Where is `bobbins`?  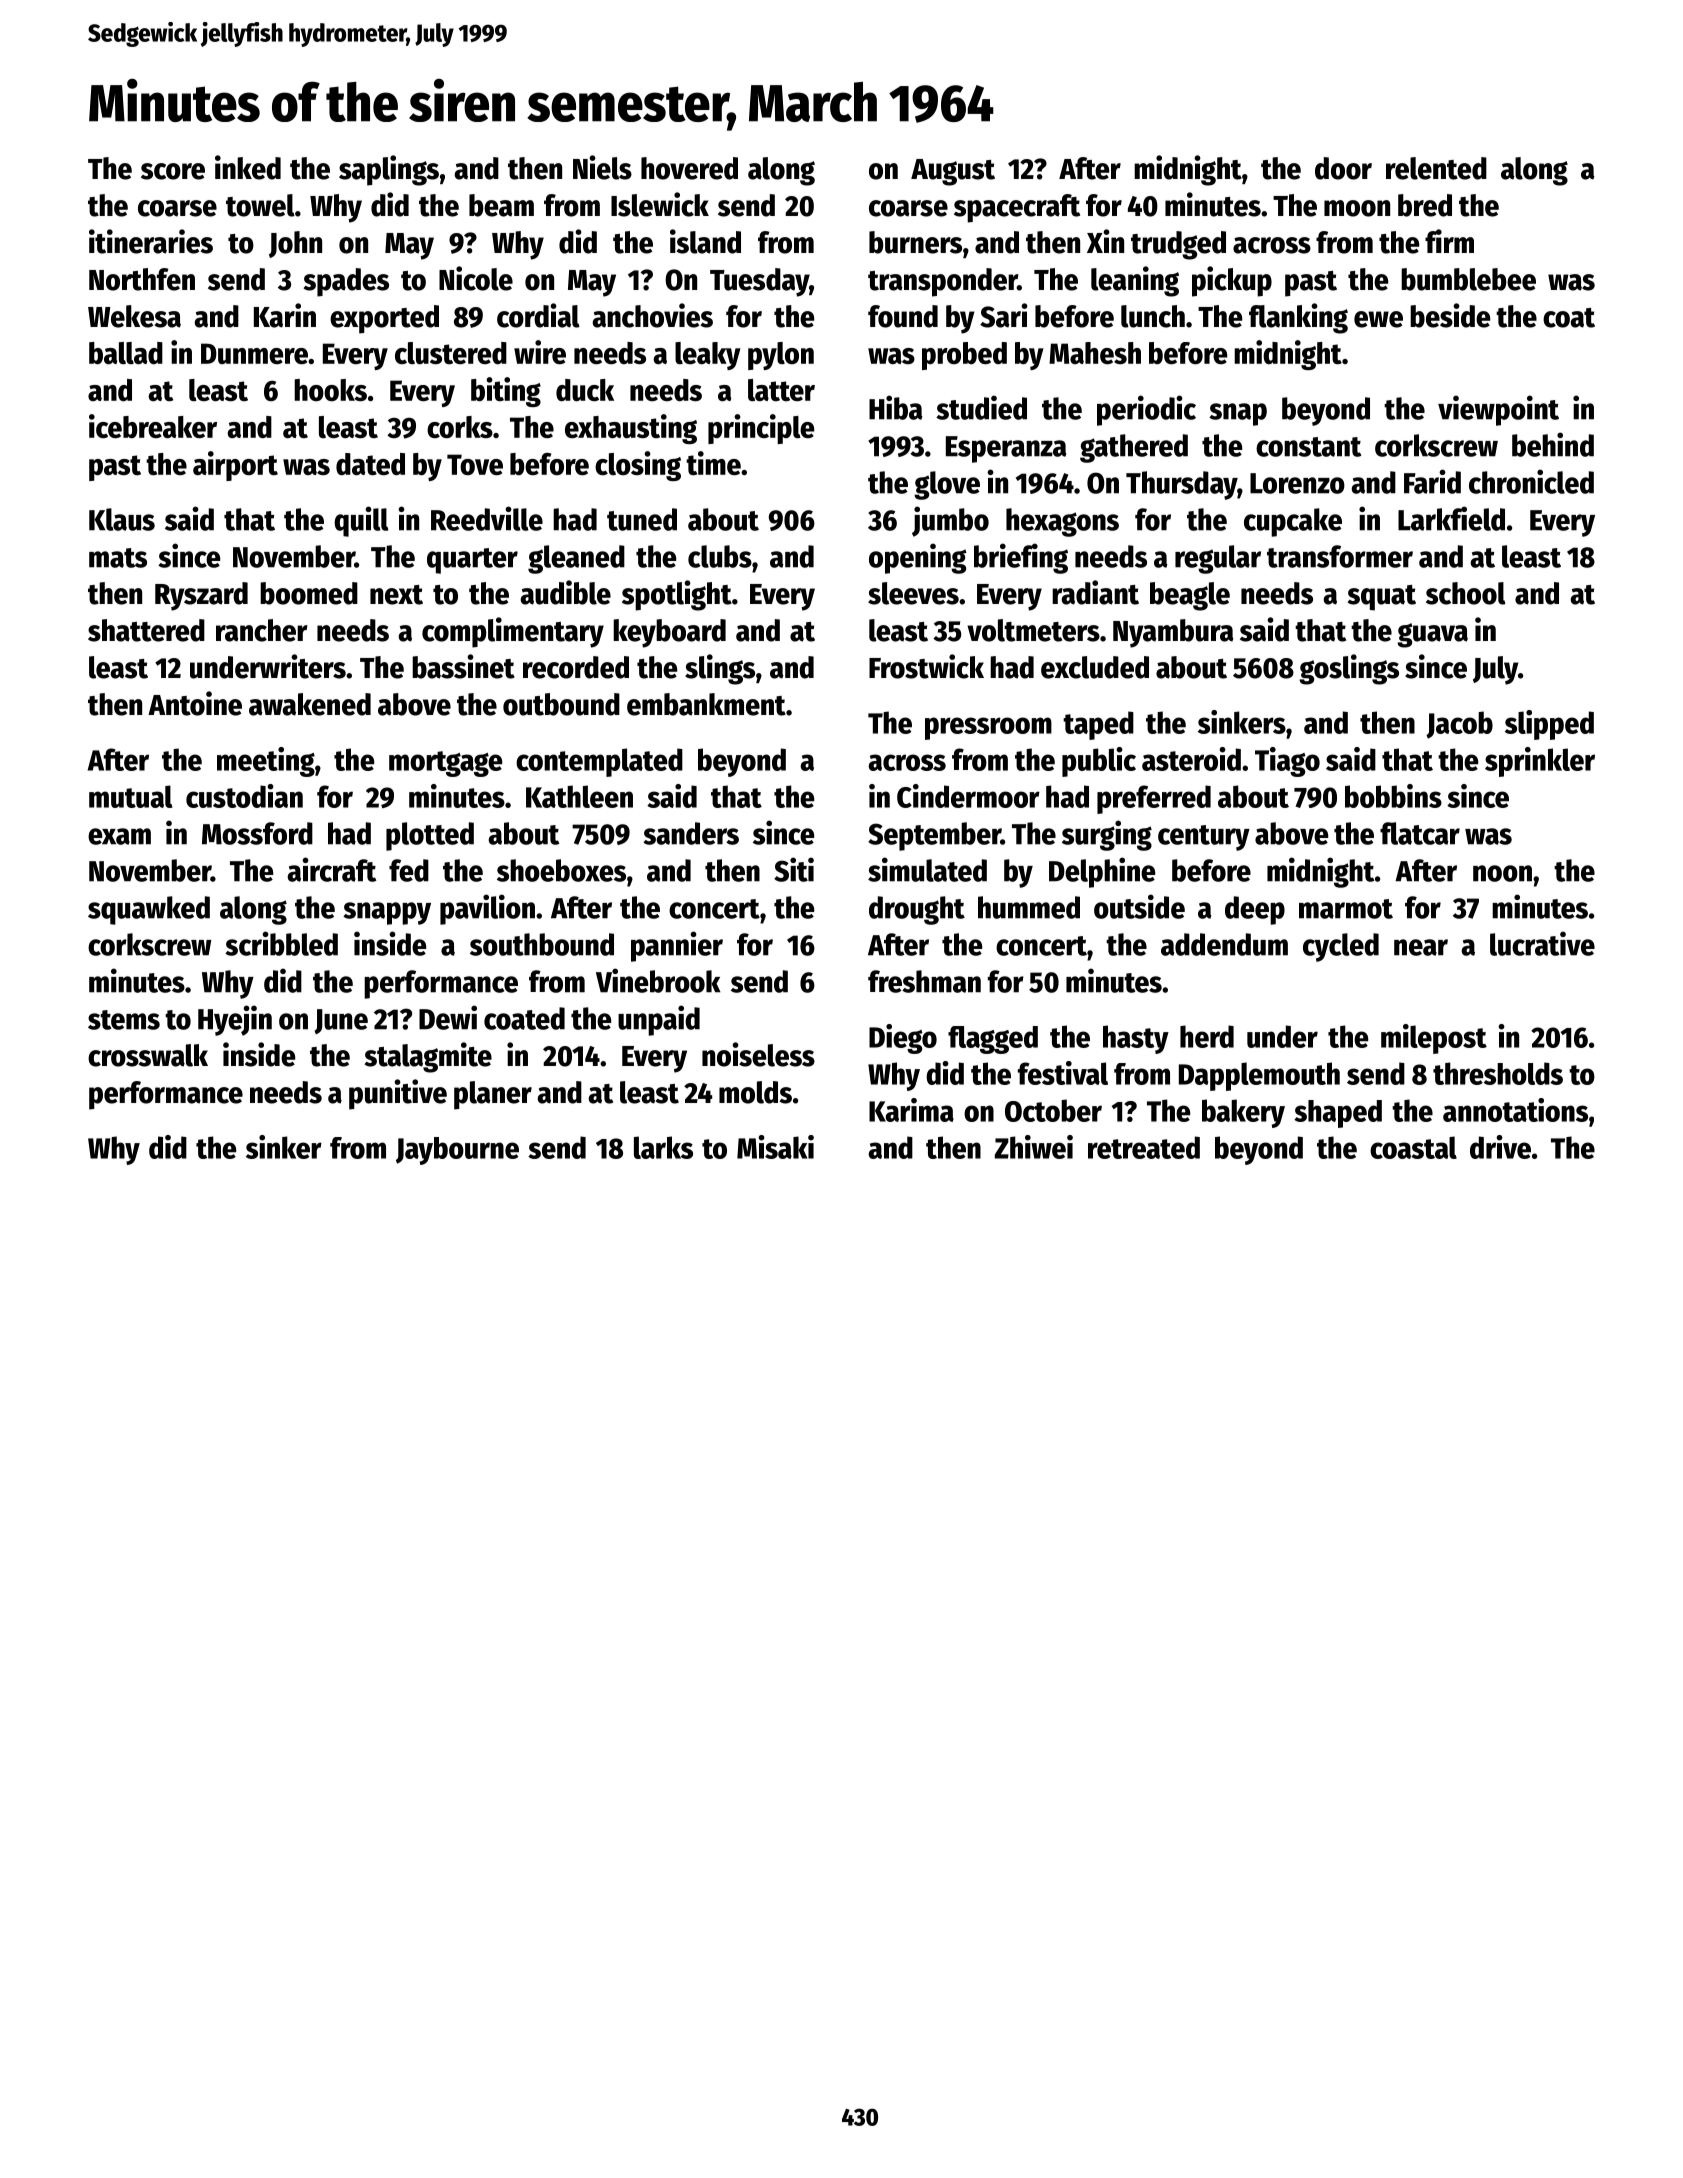
bobbins is located at coordinates (1393, 796).
